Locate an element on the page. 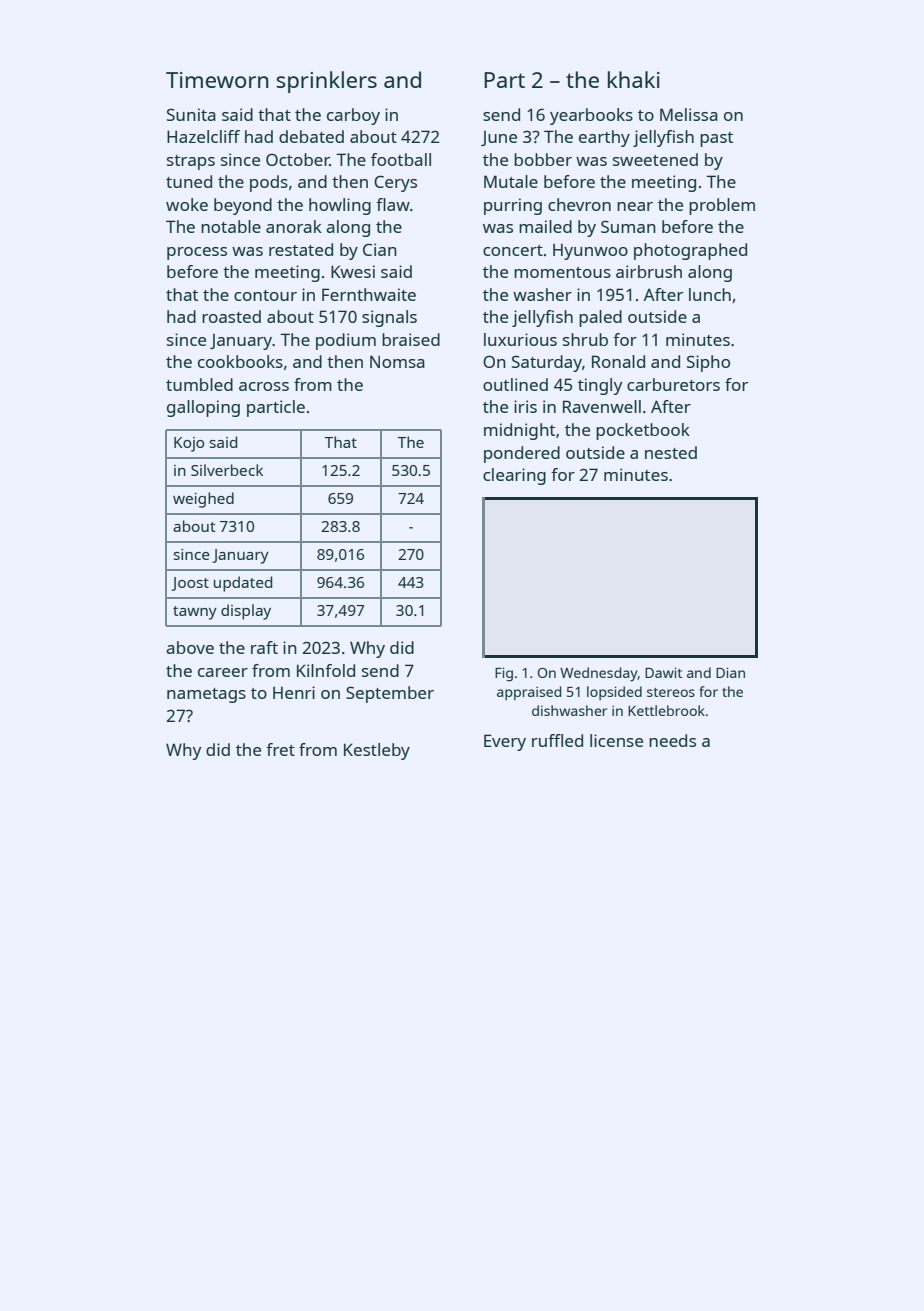 This image has height=1311, width=924. contour is located at coordinates (265, 295).
